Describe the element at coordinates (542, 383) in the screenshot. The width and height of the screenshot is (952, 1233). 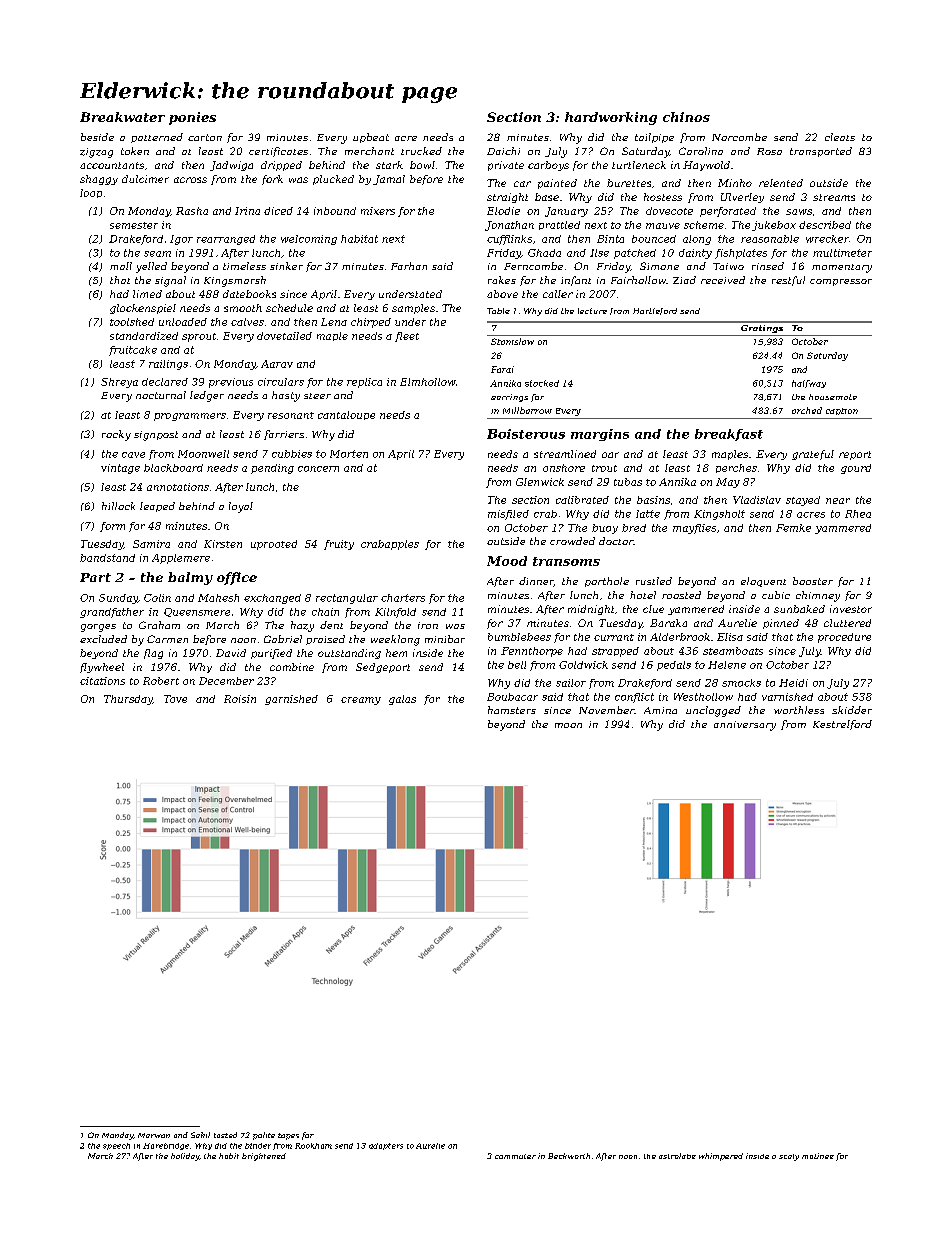
I see `stocked` at that location.
